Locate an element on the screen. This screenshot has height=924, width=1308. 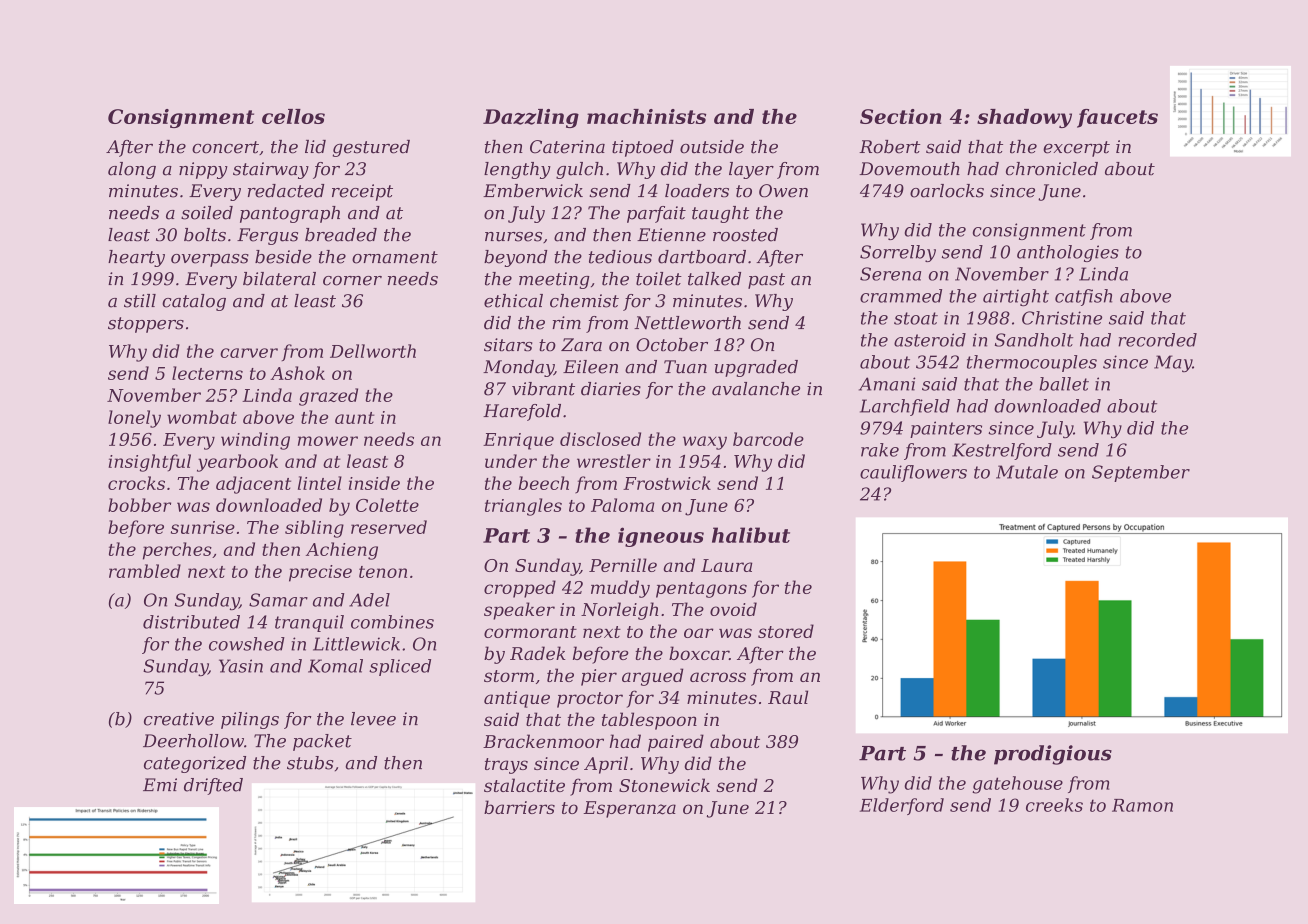
catfish is located at coordinates (1083, 297).
